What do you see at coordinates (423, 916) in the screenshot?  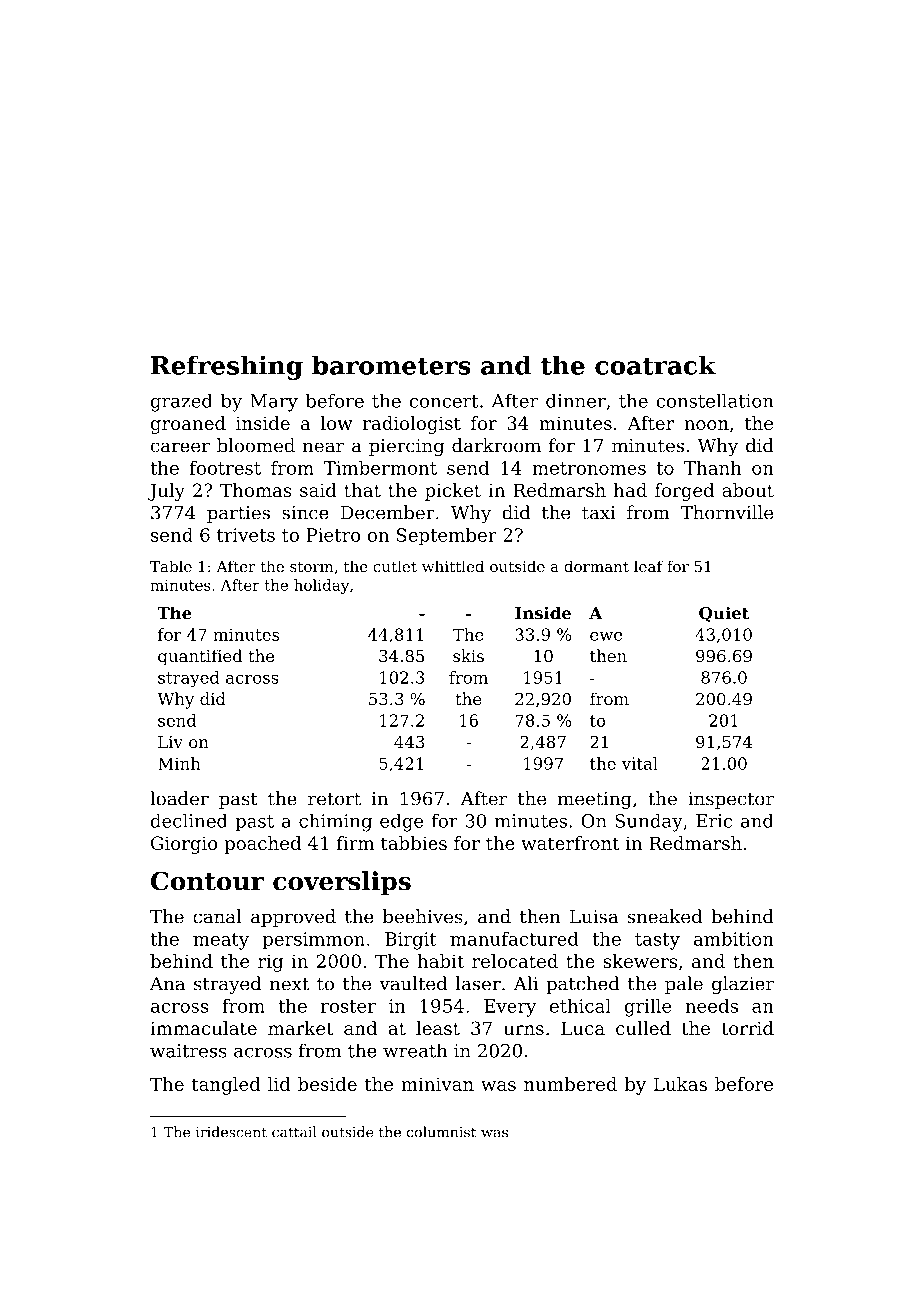 I see `beehives` at bounding box center [423, 916].
